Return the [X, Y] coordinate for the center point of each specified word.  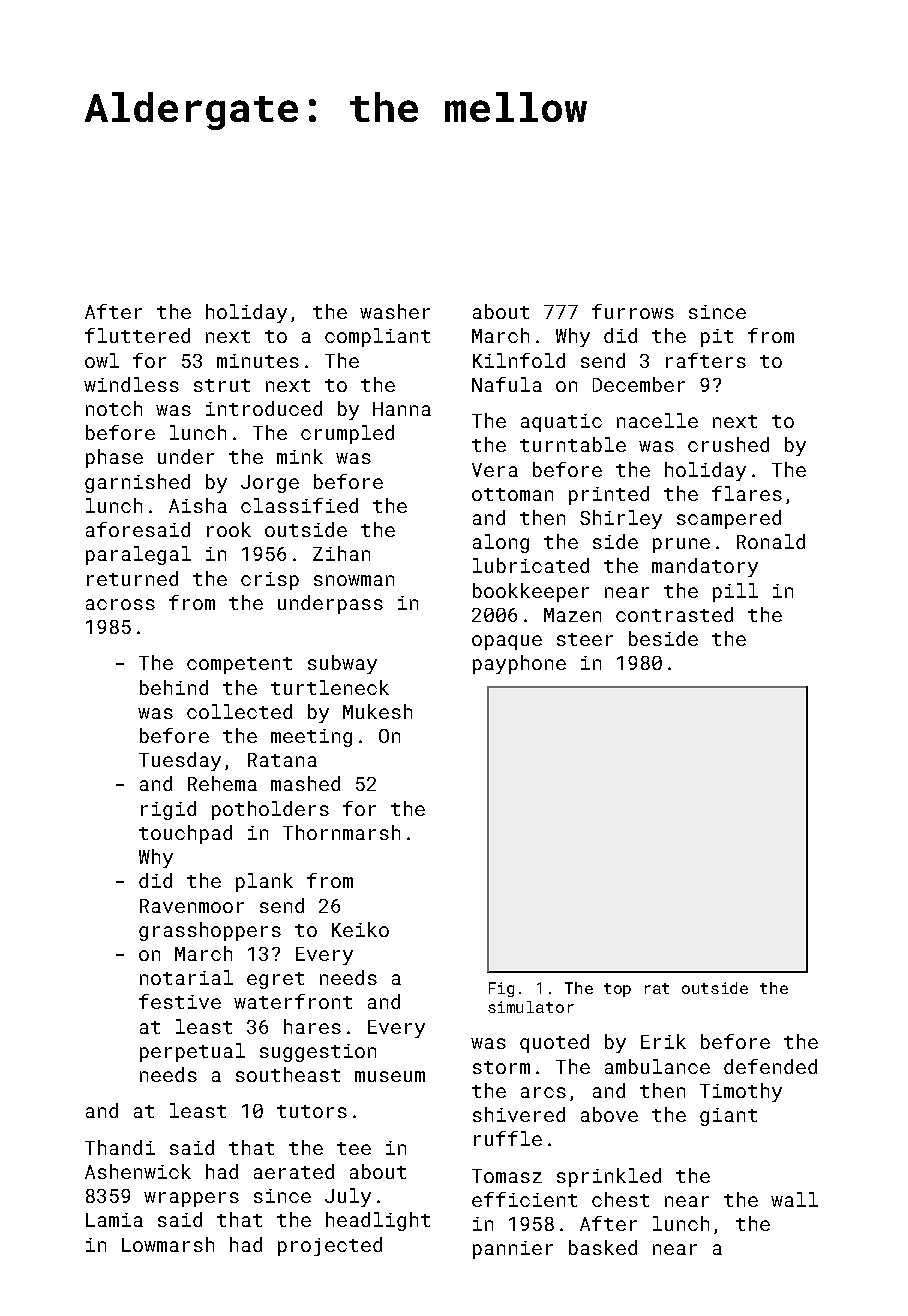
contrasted [674, 614]
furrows [633, 311]
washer [395, 311]
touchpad [185, 834]
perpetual [192, 1052]
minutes [258, 361]
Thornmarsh [341, 832]
